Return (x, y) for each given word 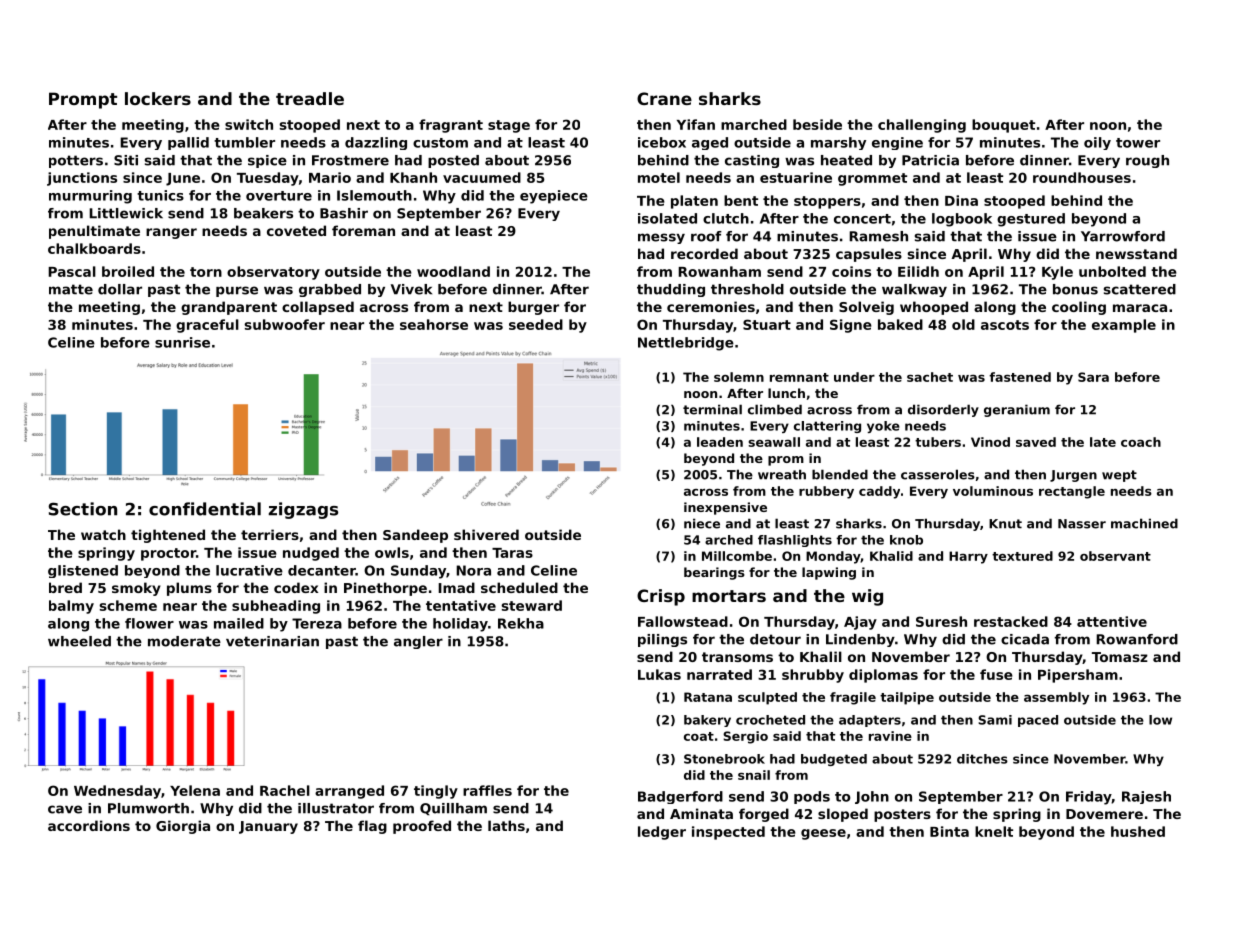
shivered (486, 534)
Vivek (411, 289)
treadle (310, 98)
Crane (664, 98)
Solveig (866, 308)
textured (1022, 556)
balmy (71, 607)
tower (1138, 143)
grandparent (229, 308)
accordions (89, 825)
